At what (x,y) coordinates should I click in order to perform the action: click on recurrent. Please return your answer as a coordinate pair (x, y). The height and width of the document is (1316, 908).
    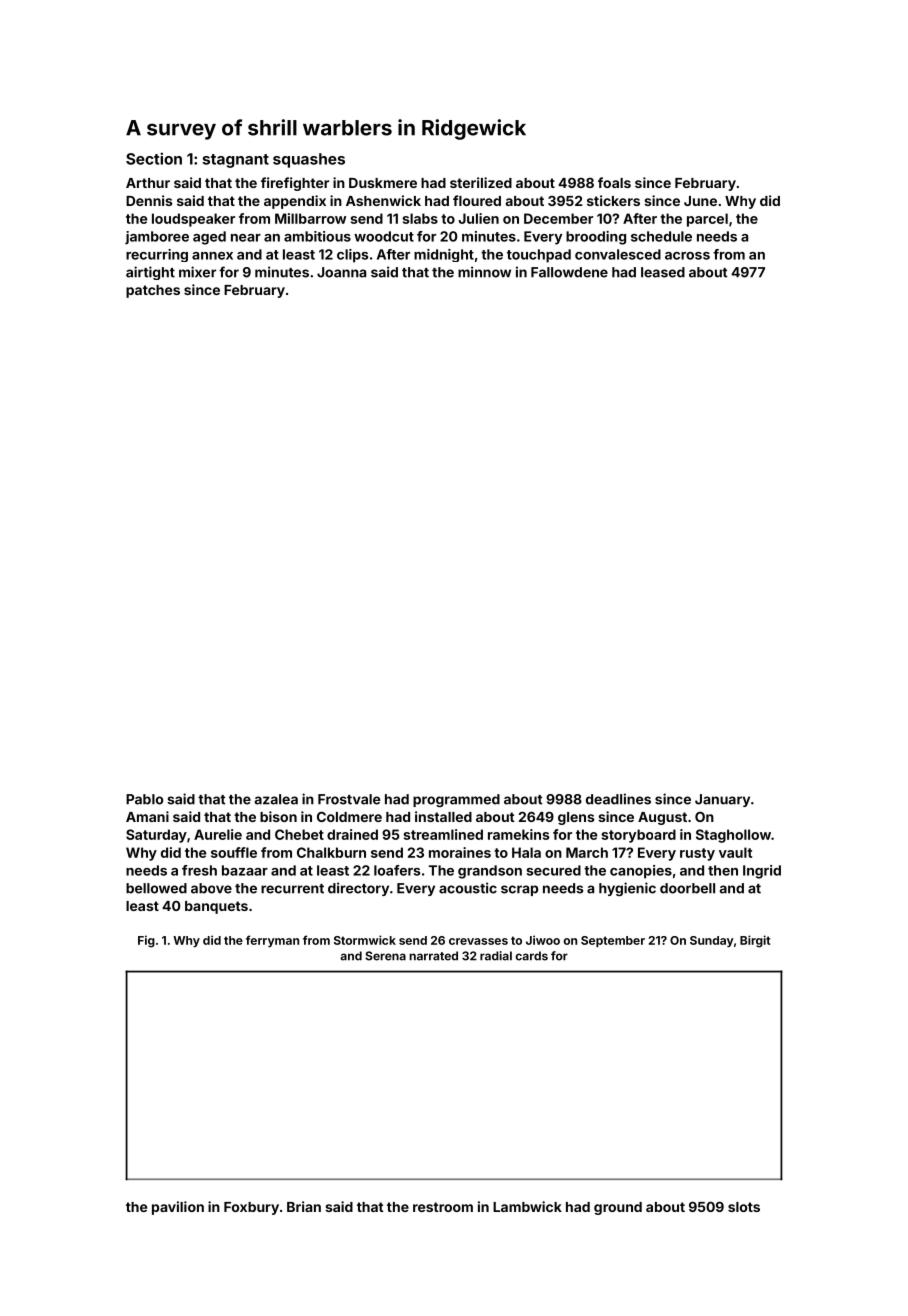
    Looking at the image, I should click on (292, 889).
